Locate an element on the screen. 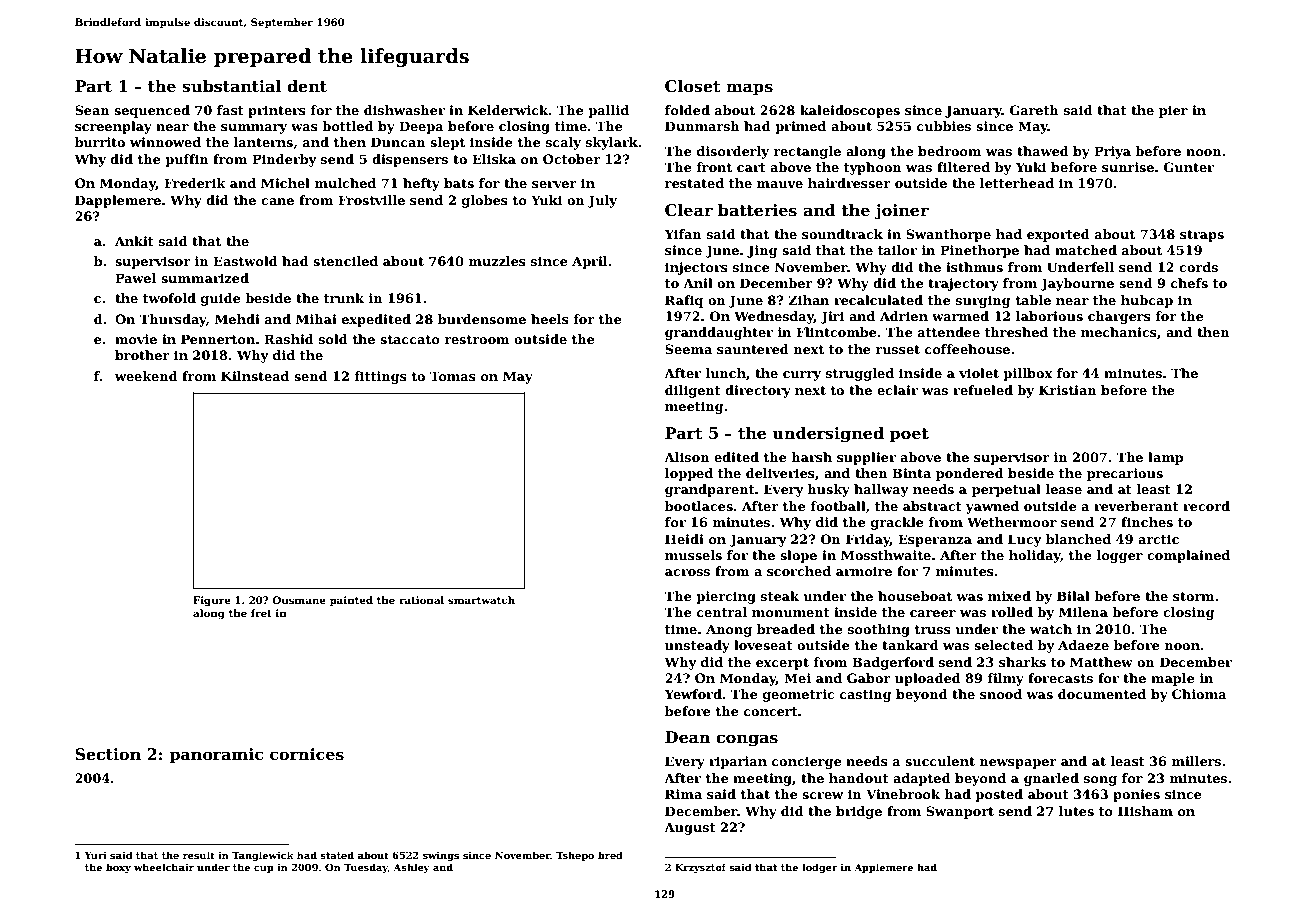 The height and width of the screenshot is (924, 1308). Tuesday is located at coordinates (366, 868).
